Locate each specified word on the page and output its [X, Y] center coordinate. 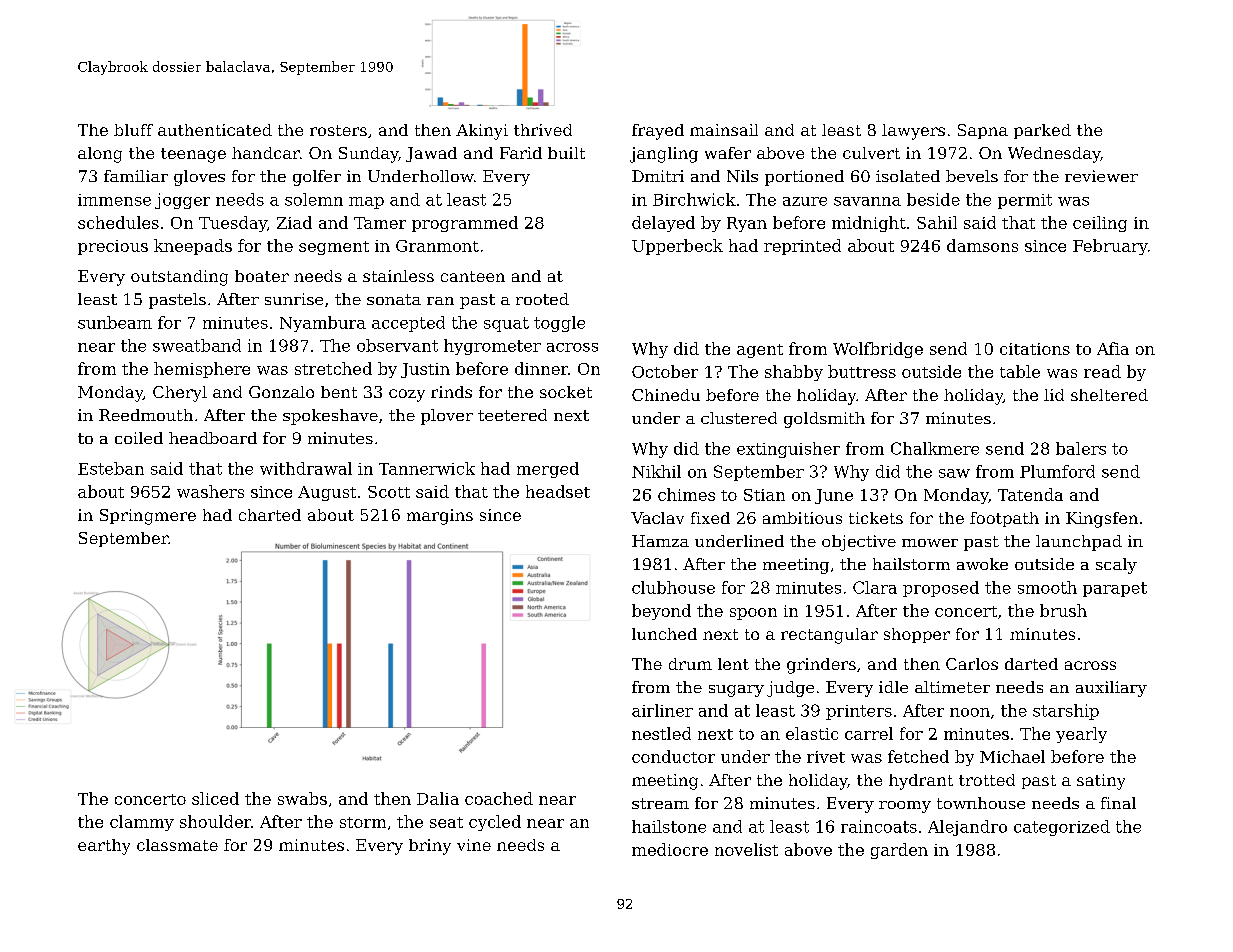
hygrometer [492, 347]
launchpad [1079, 543]
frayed [658, 132]
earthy [104, 847]
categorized [1062, 828]
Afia [1113, 348]
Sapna [983, 131]
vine [474, 845]
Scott [389, 492]
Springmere [148, 517]
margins [440, 517]
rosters [338, 130]
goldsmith [824, 420]
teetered [512, 415]
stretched [333, 368]
